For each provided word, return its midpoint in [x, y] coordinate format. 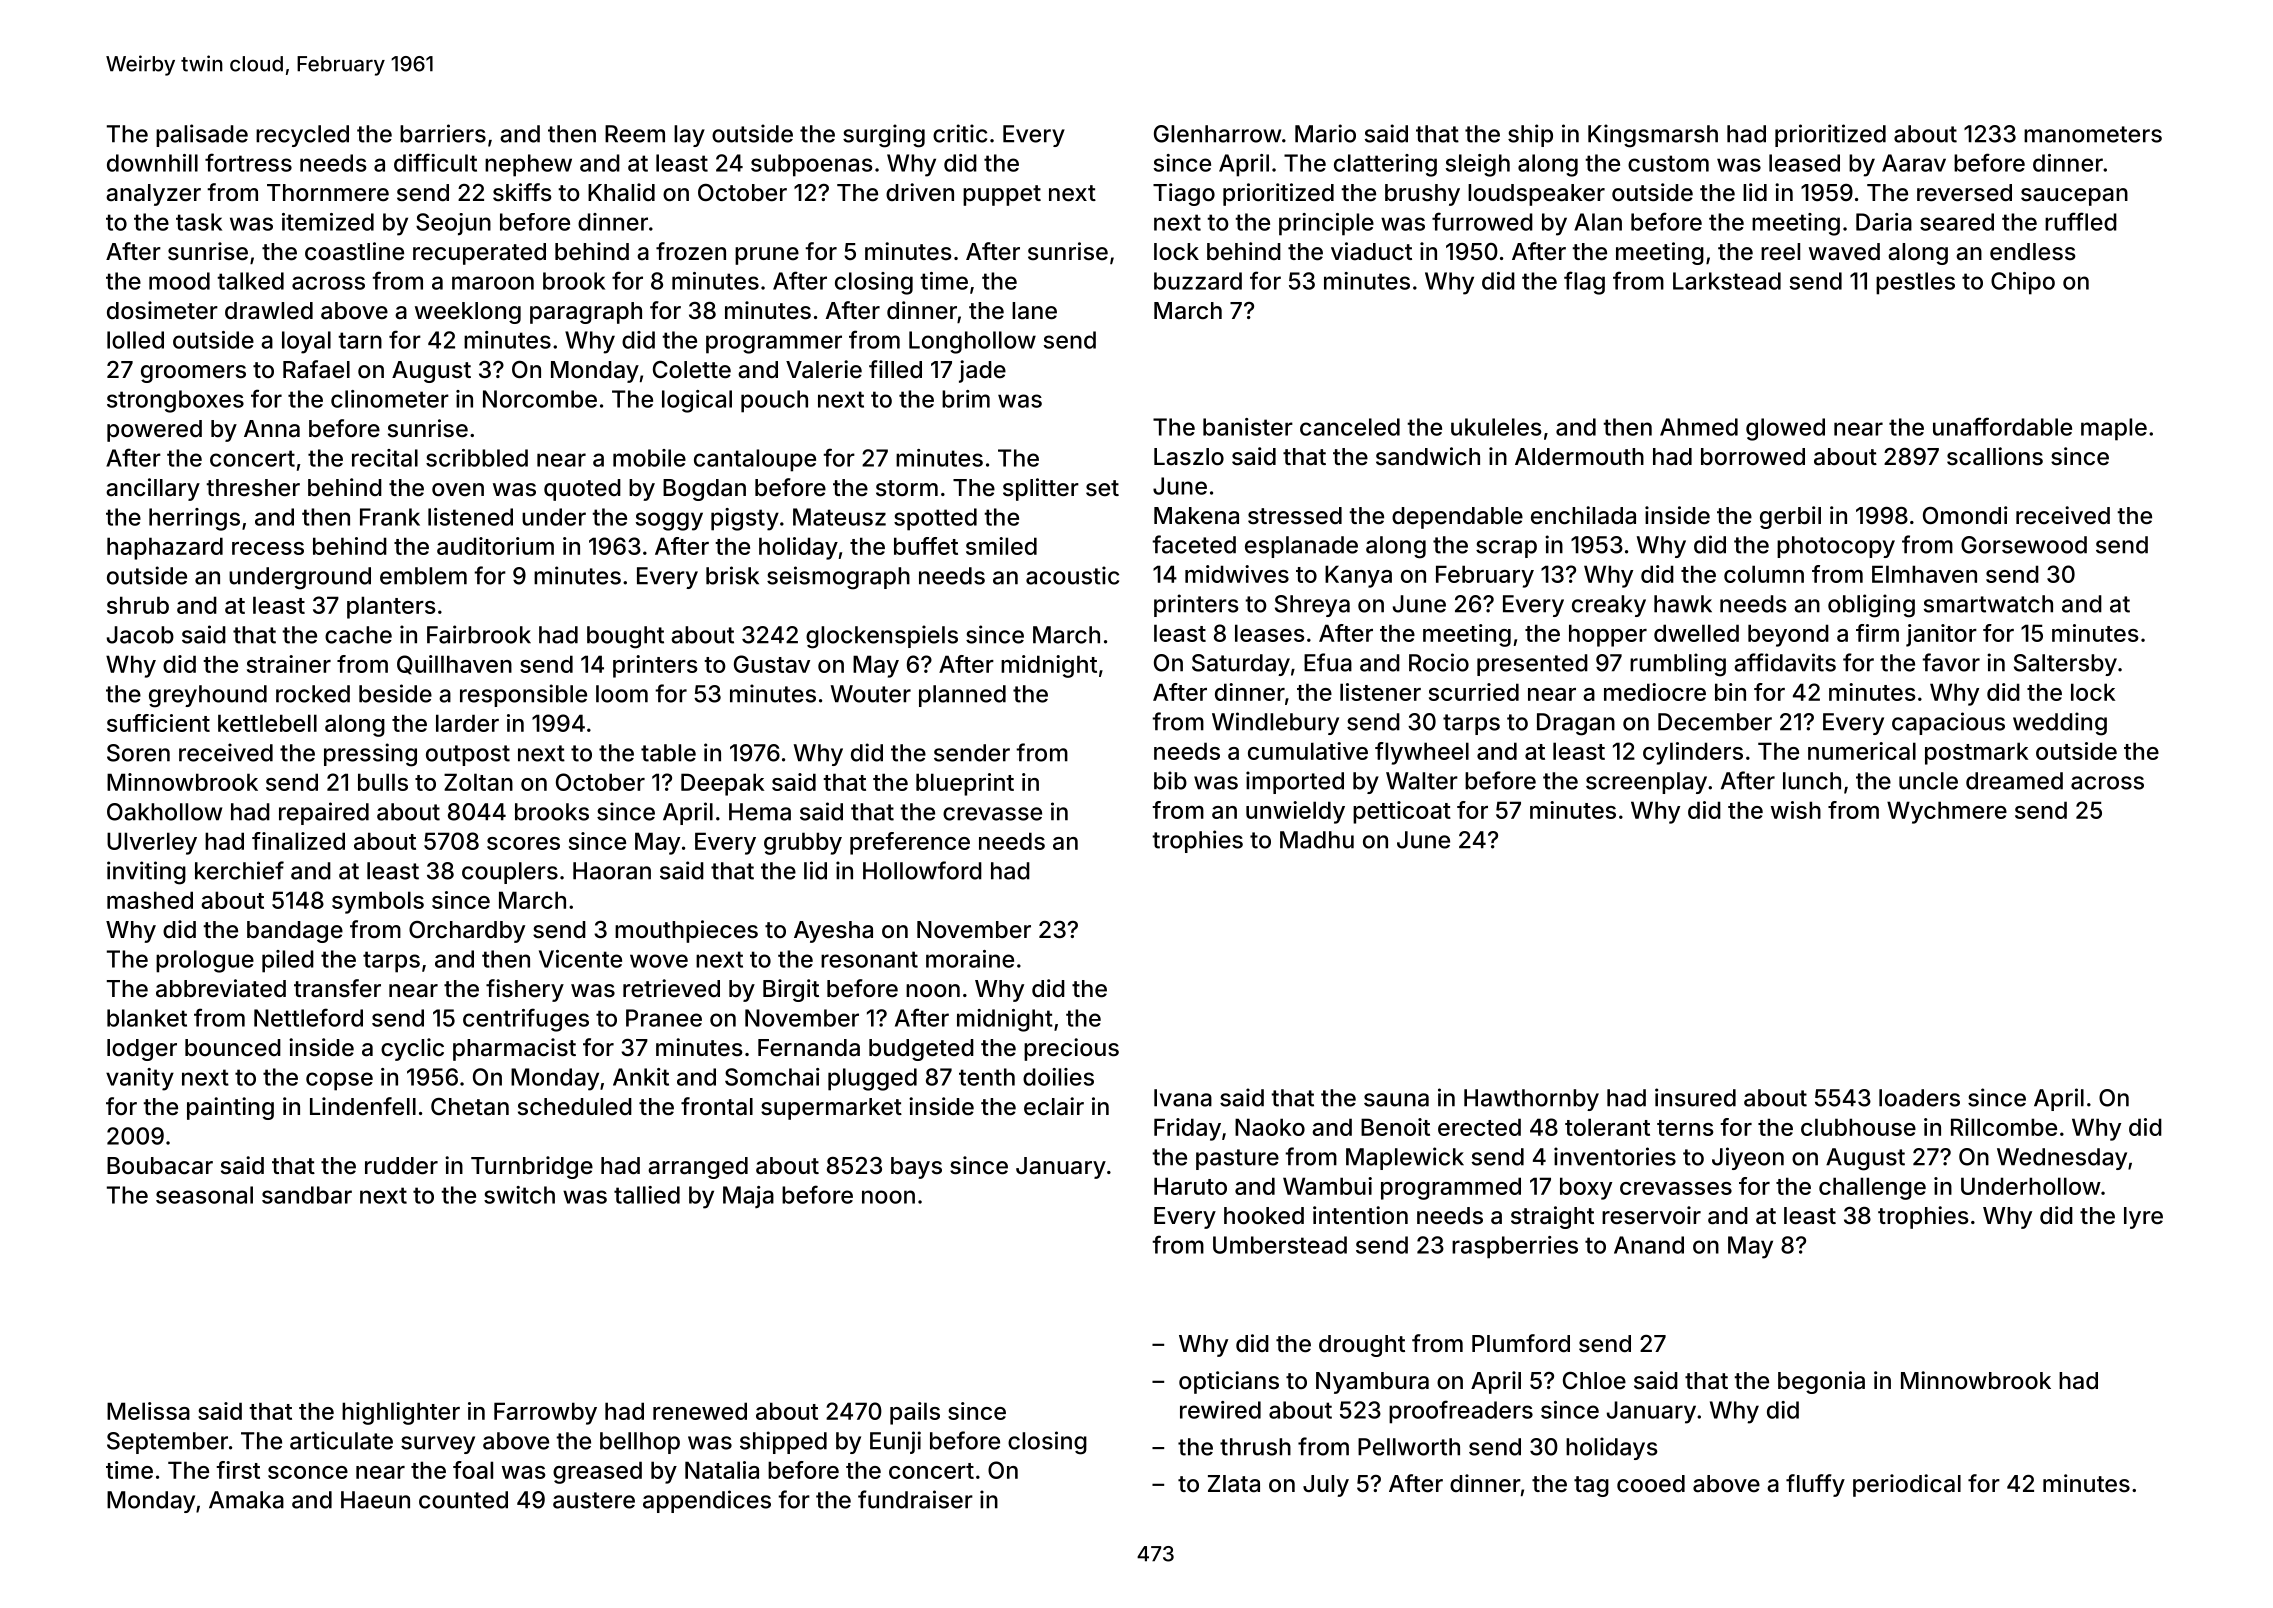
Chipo [2023, 283]
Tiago [1184, 194]
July [1326, 1486]
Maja [748, 1197]
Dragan [1576, 724]
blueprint [965, 784]
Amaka [246, 1500]
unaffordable [2002, 426]
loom [622, 694]
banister [1248, 427]
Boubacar [160, 1166]
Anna [272, 429]
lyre [2143, 1218]
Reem [635, 134]
